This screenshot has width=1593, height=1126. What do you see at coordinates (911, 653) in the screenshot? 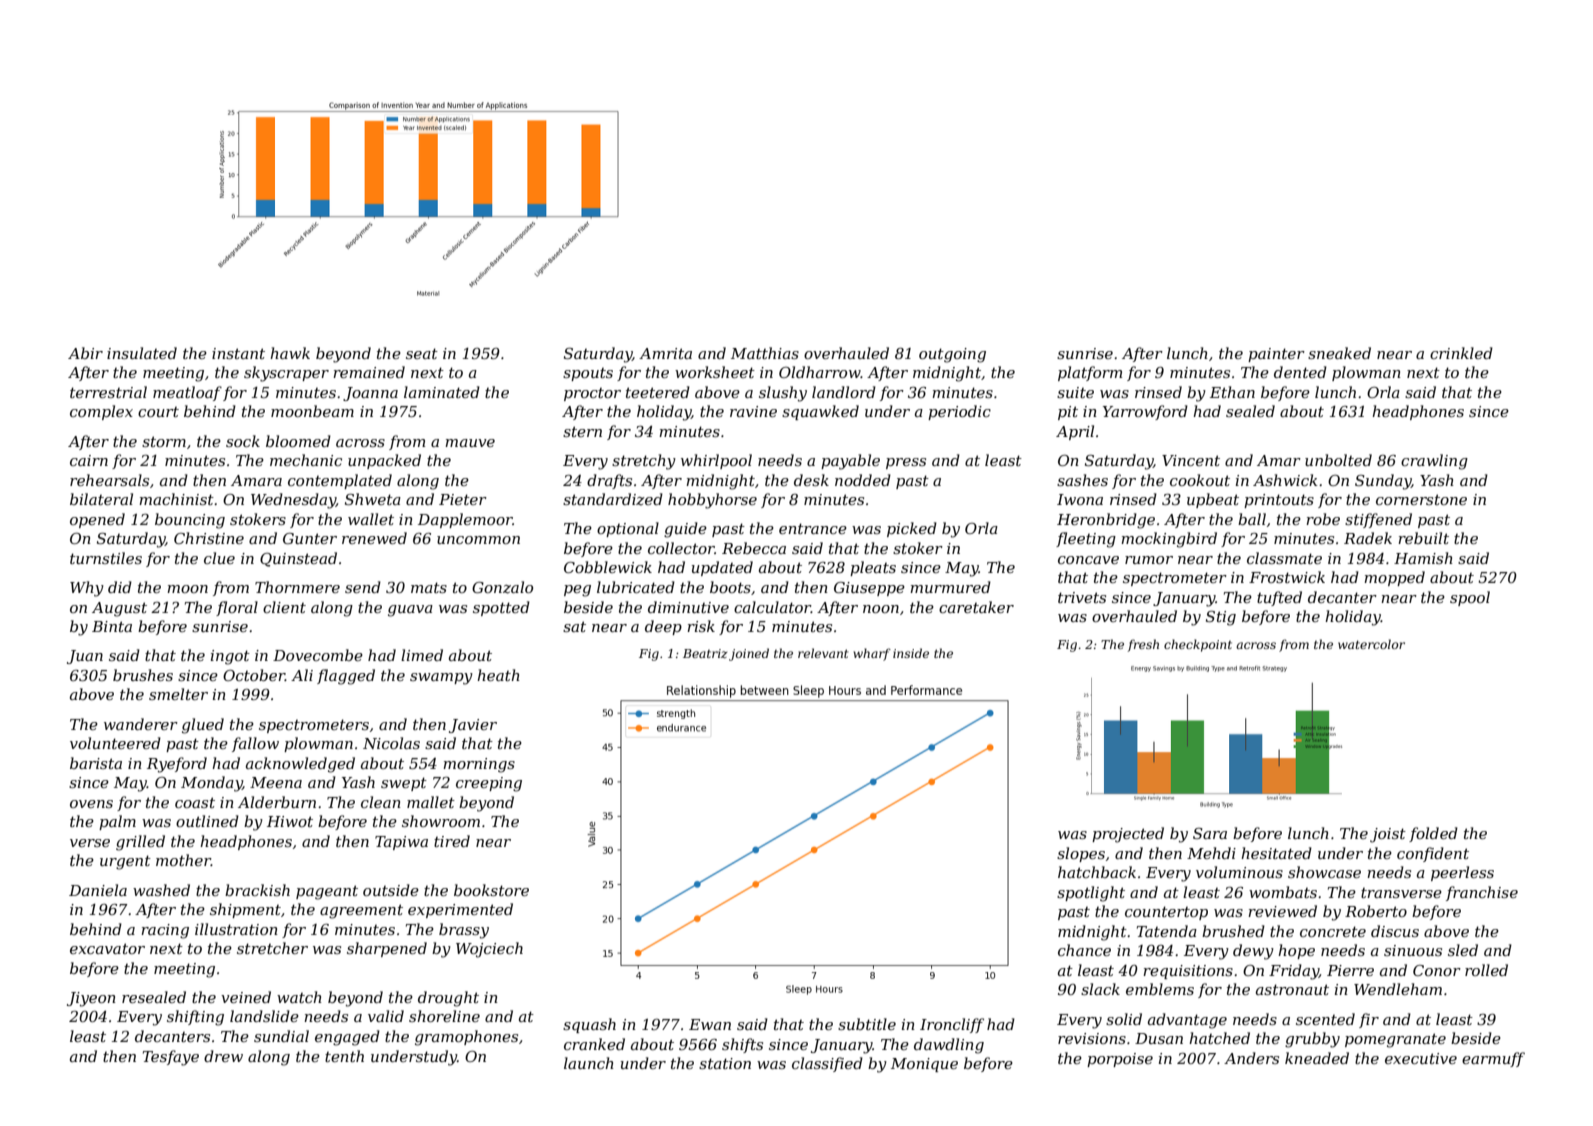
I see `inside` at bounding box center [911, 653].
